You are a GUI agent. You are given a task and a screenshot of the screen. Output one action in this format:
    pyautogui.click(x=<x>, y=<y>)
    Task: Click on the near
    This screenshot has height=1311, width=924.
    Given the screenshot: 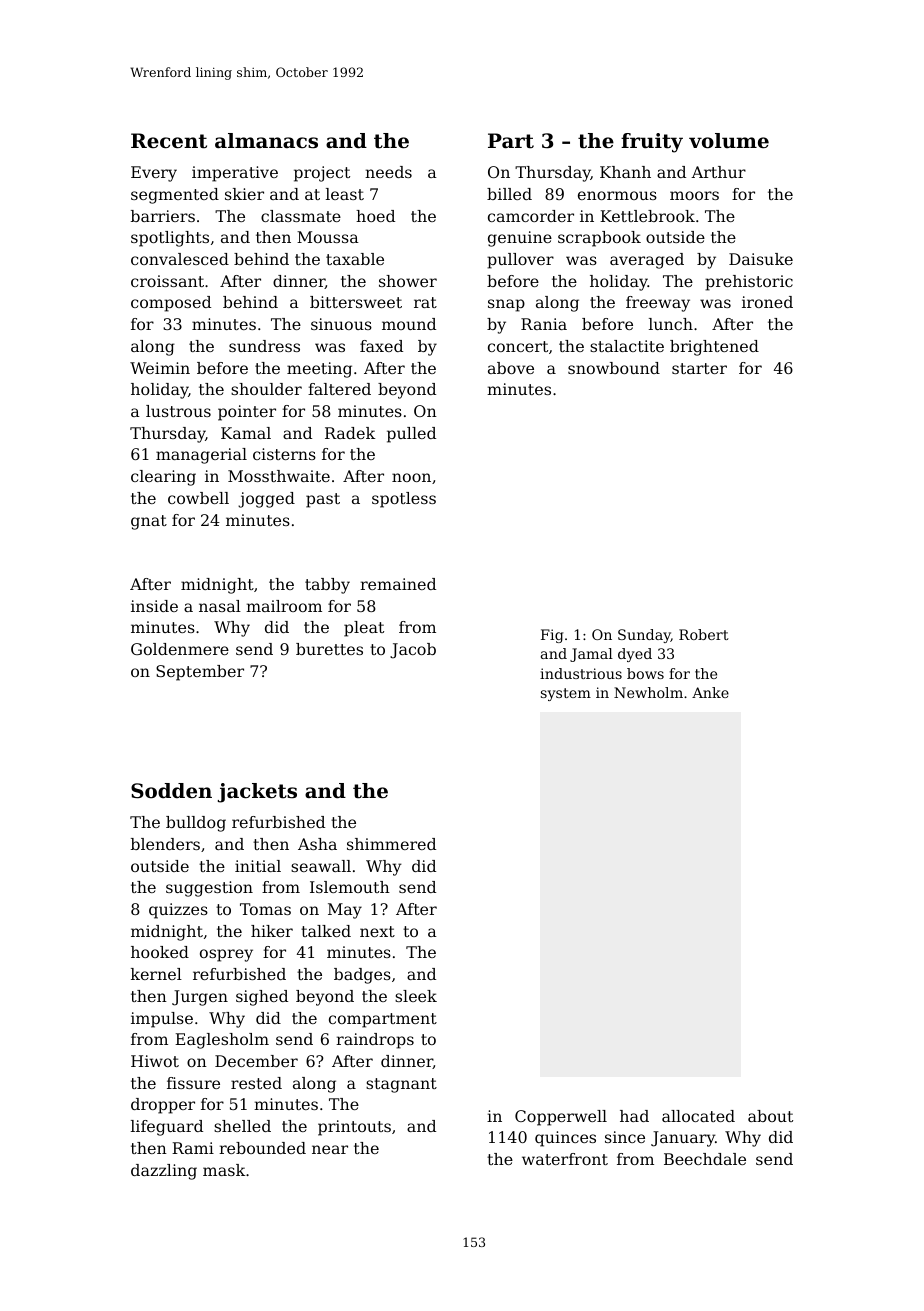 What is the action you would take?
    pyautogui.click(x=330, y=1149)
